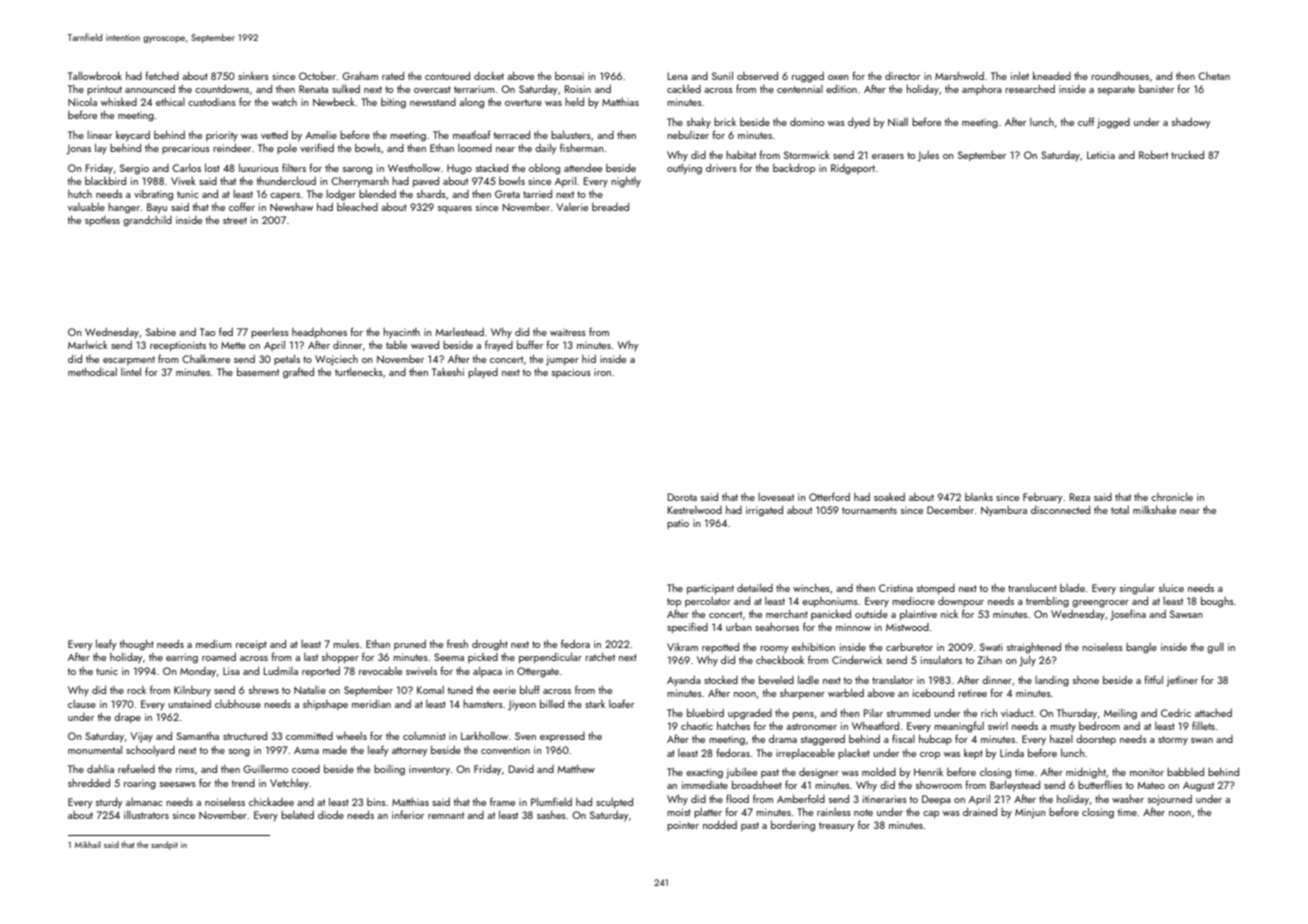 The width and height of the page is (1308, 924). Describe the element at coordinates (853, 169) in the page. I see `Ridgeport` at that location.
